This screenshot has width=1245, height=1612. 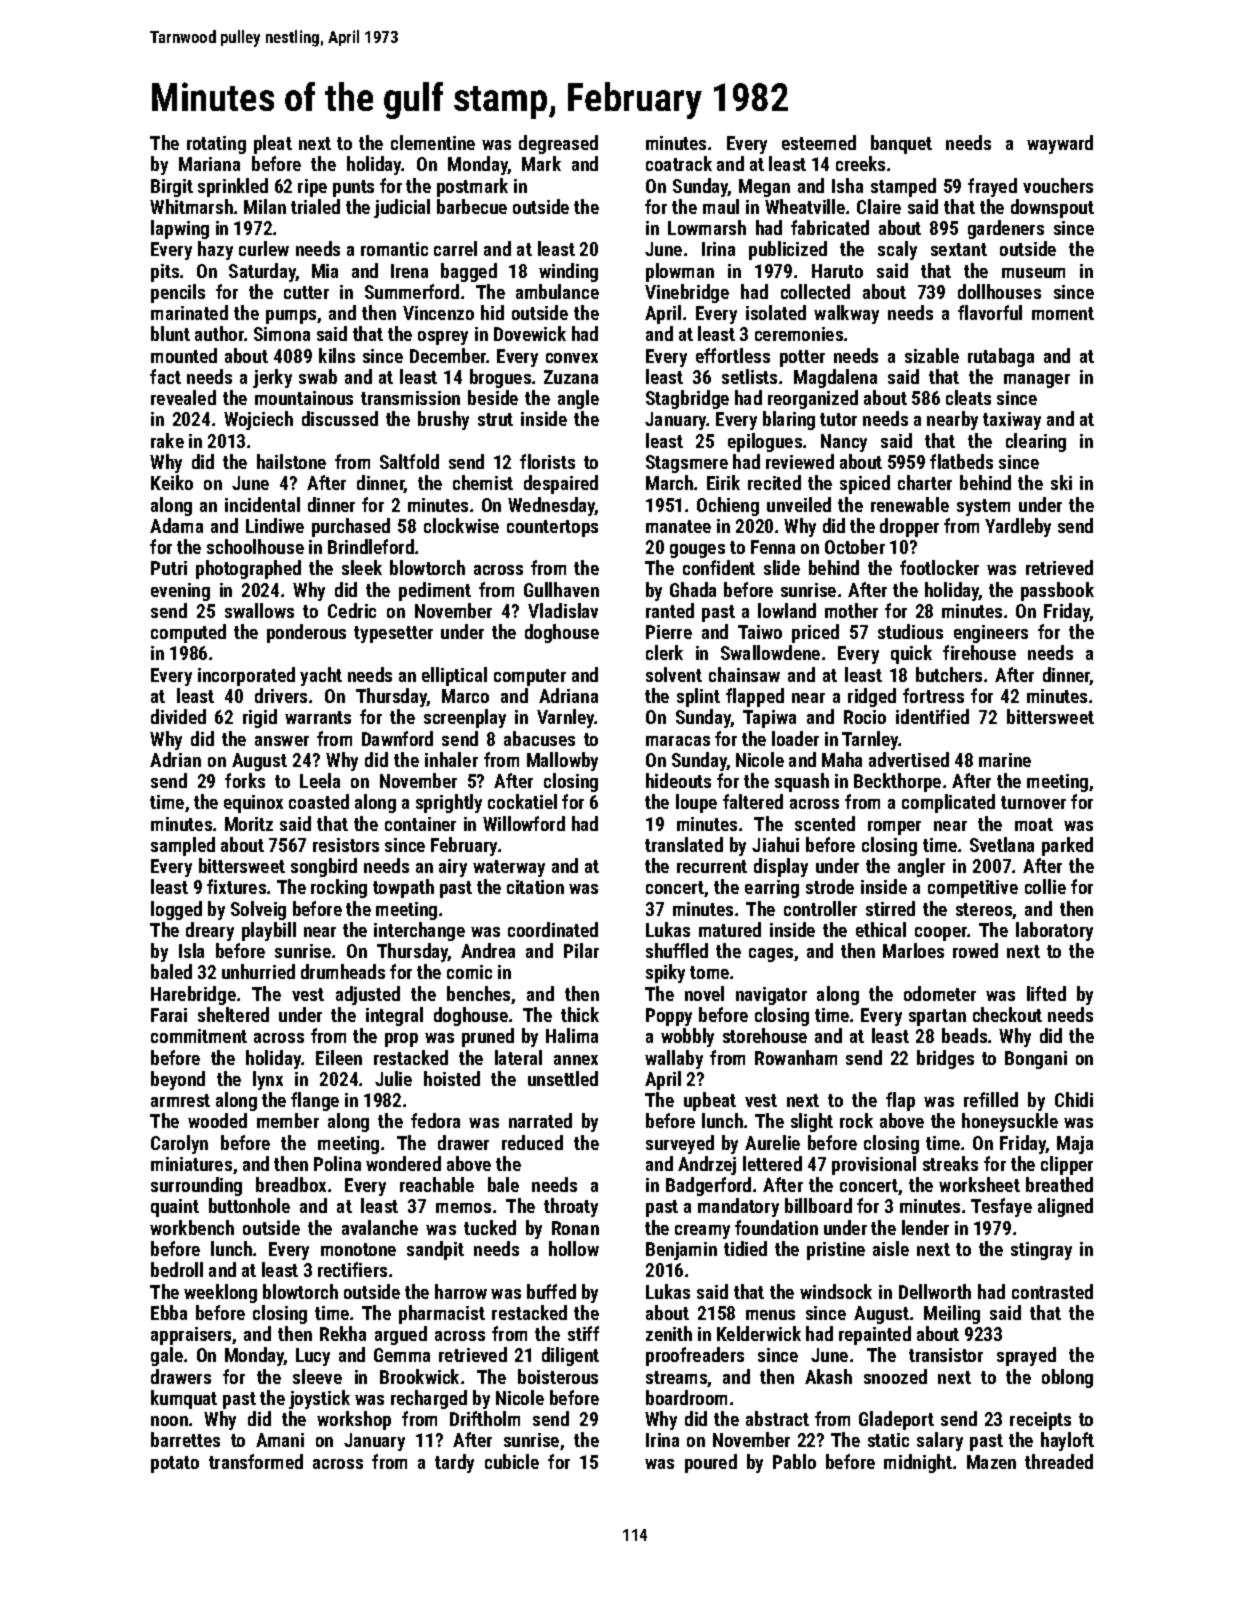 I want to click on hideouts, so click(x=678, y=780).
